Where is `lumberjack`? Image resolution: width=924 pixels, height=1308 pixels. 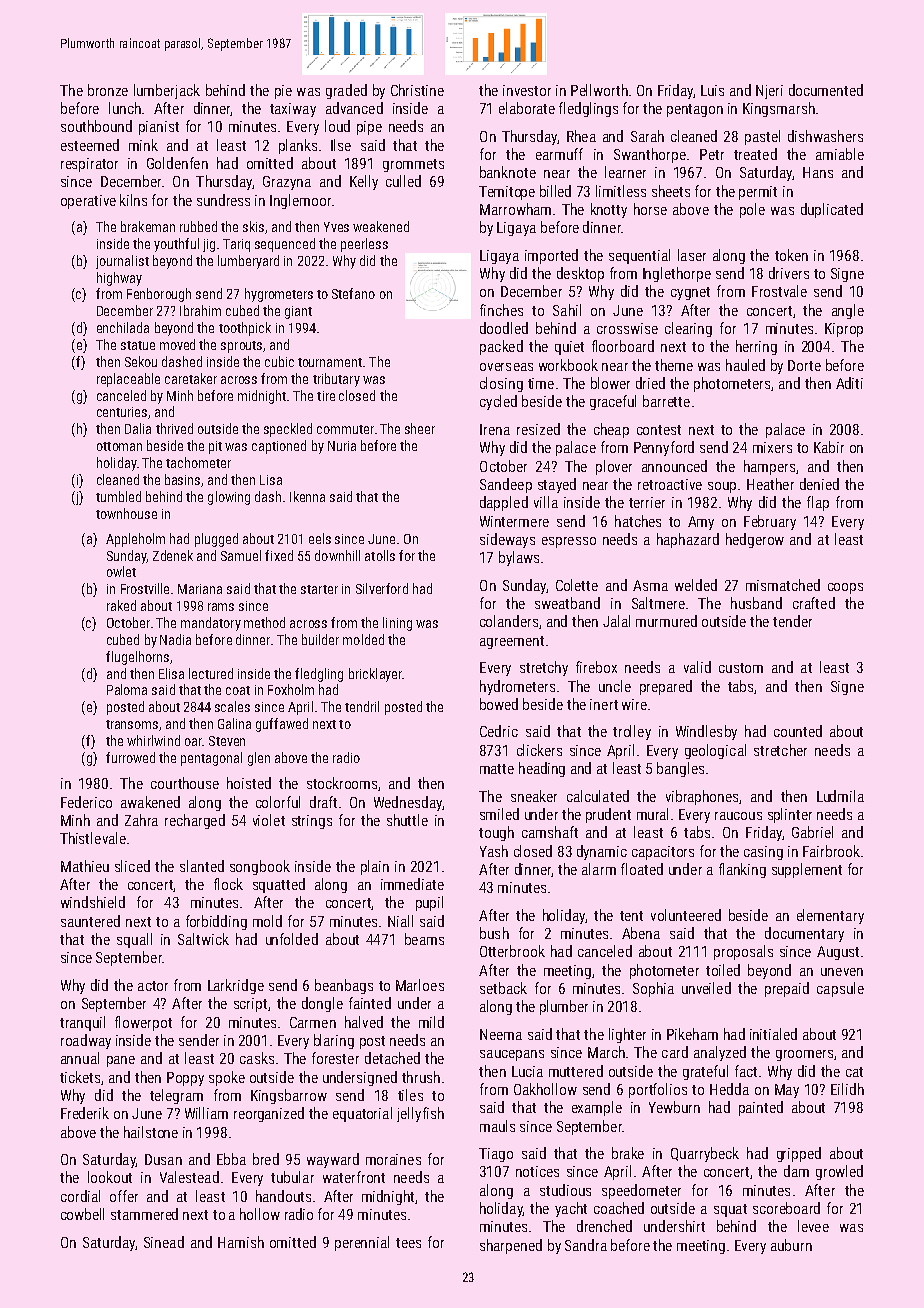
lumberjack is located at coordinates (167, 91).
